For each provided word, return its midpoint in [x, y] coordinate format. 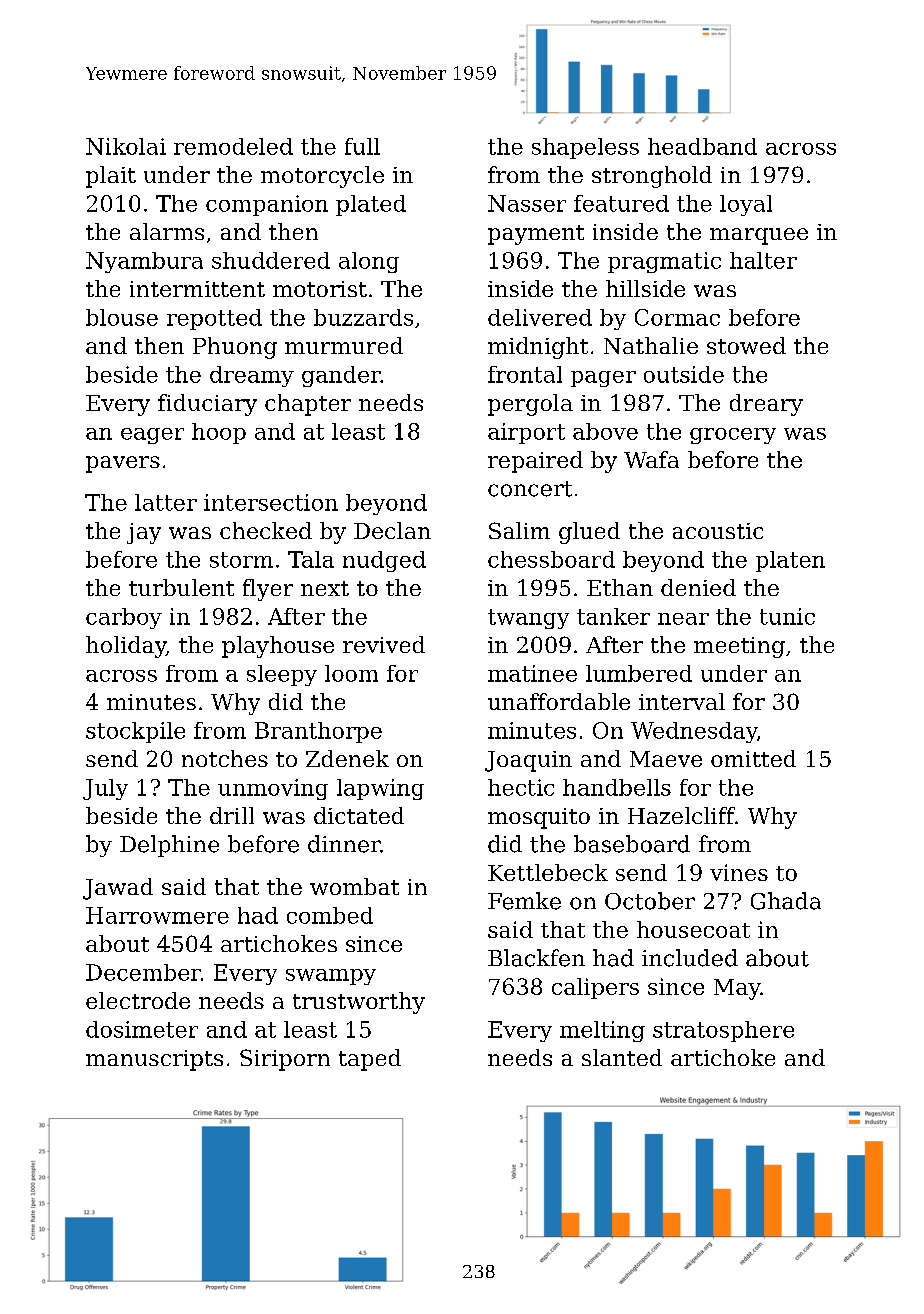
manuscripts [154, 1060]
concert [530, 489]
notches [225, 758]
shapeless [585, 148]
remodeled [233, 146]
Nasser [527, 203]
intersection [271, 502]
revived [384, 644]
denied [698, 587]
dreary [766, 405]
